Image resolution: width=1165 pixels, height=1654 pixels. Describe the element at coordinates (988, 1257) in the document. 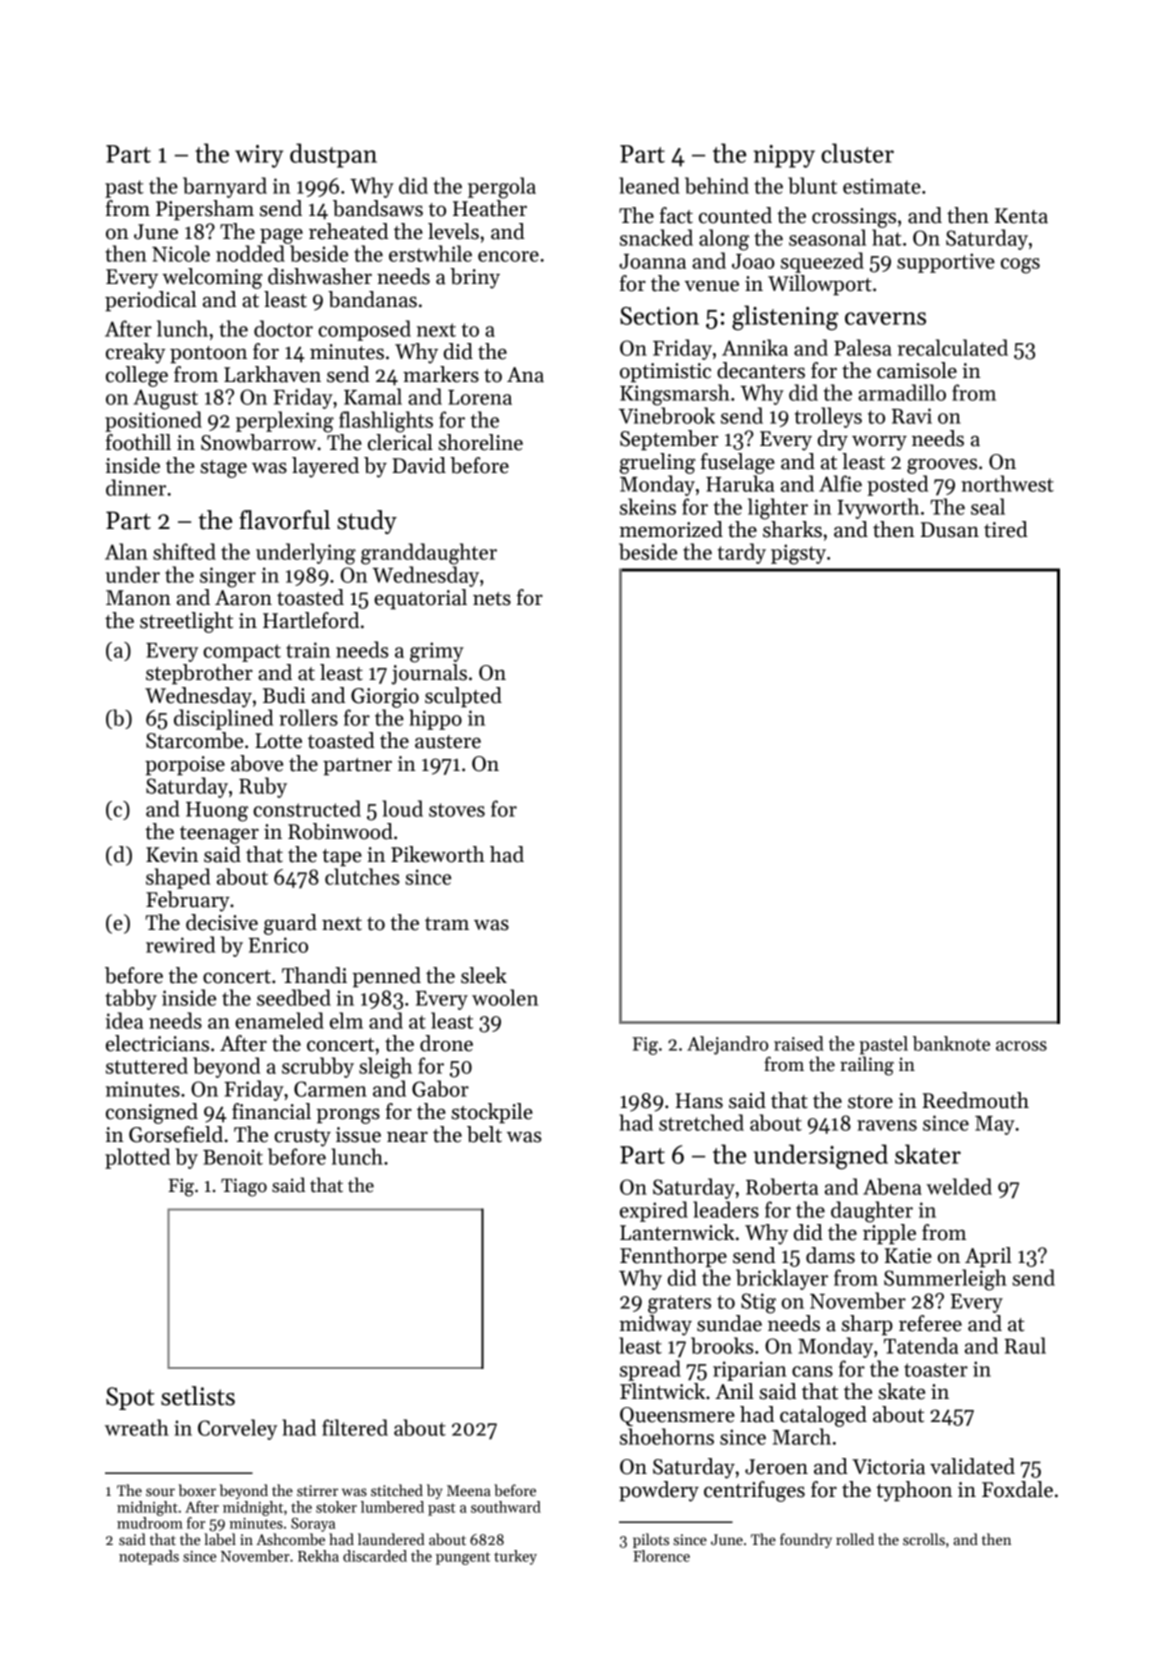

I see `April` at that location.
